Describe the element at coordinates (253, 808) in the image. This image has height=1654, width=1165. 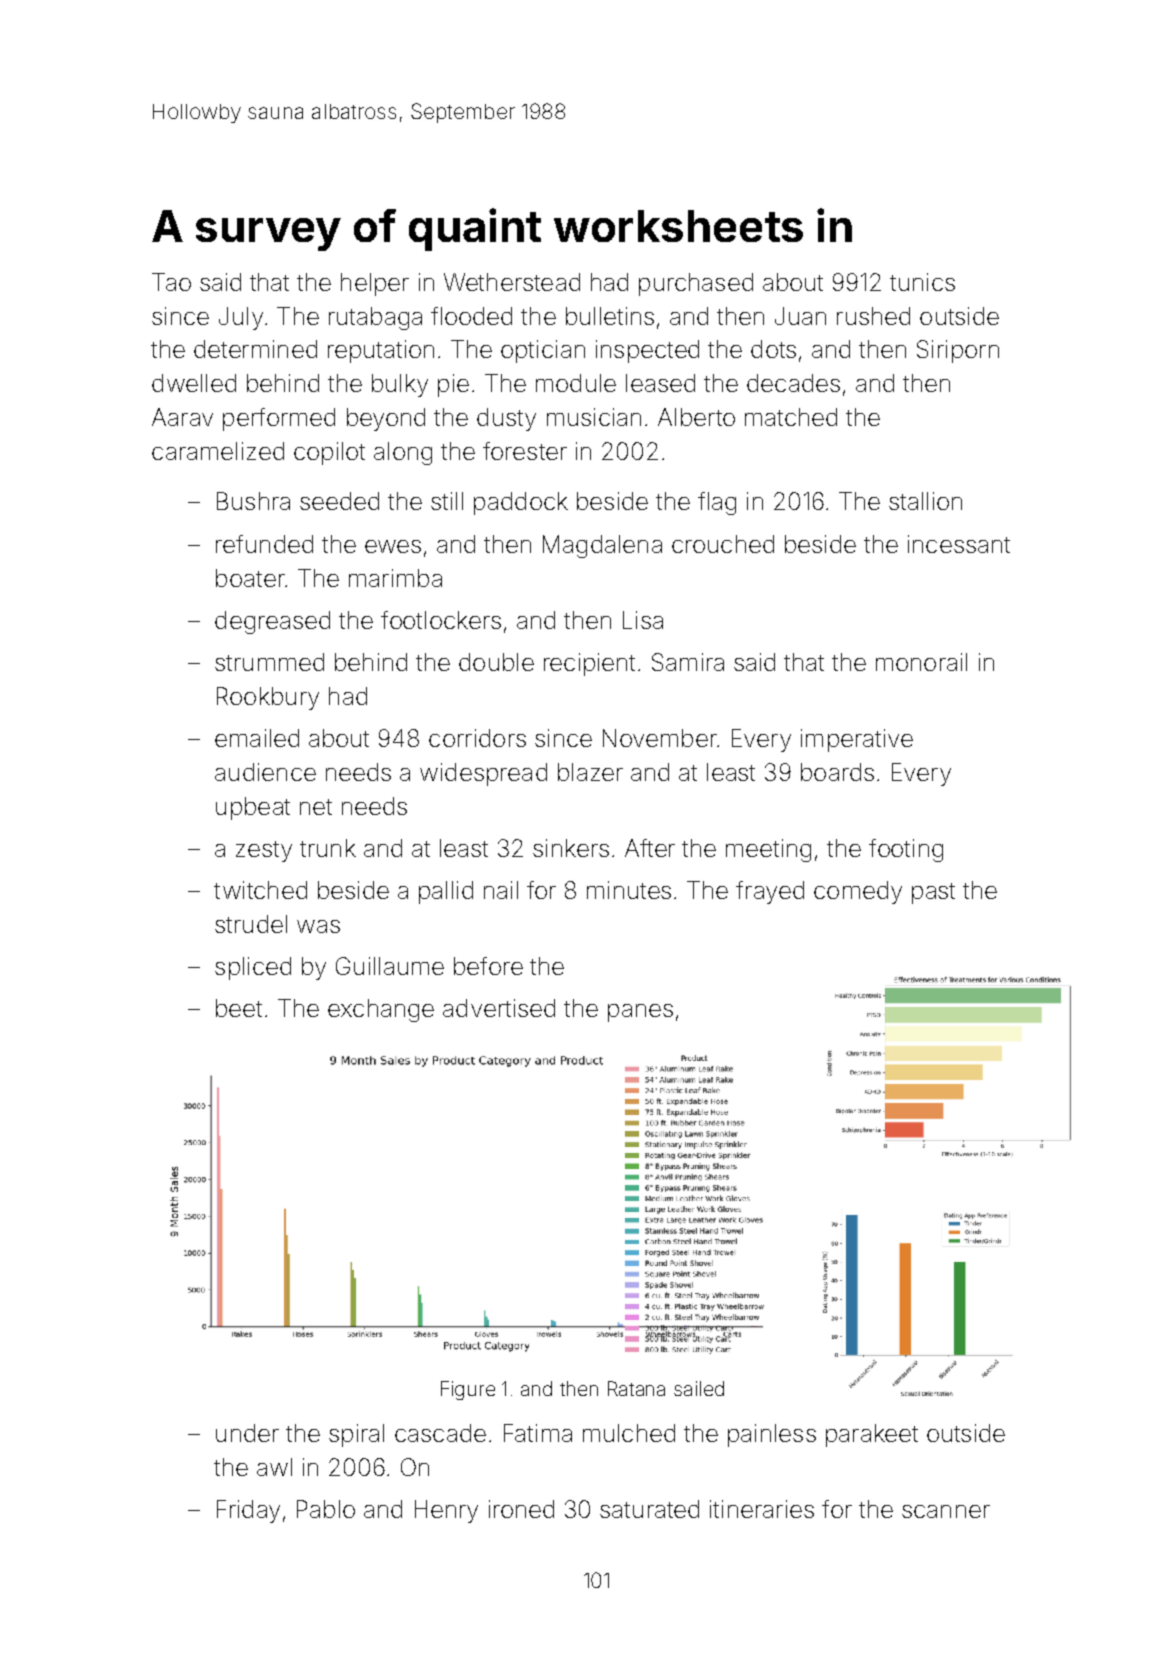
I see `upbeat` at that location.
